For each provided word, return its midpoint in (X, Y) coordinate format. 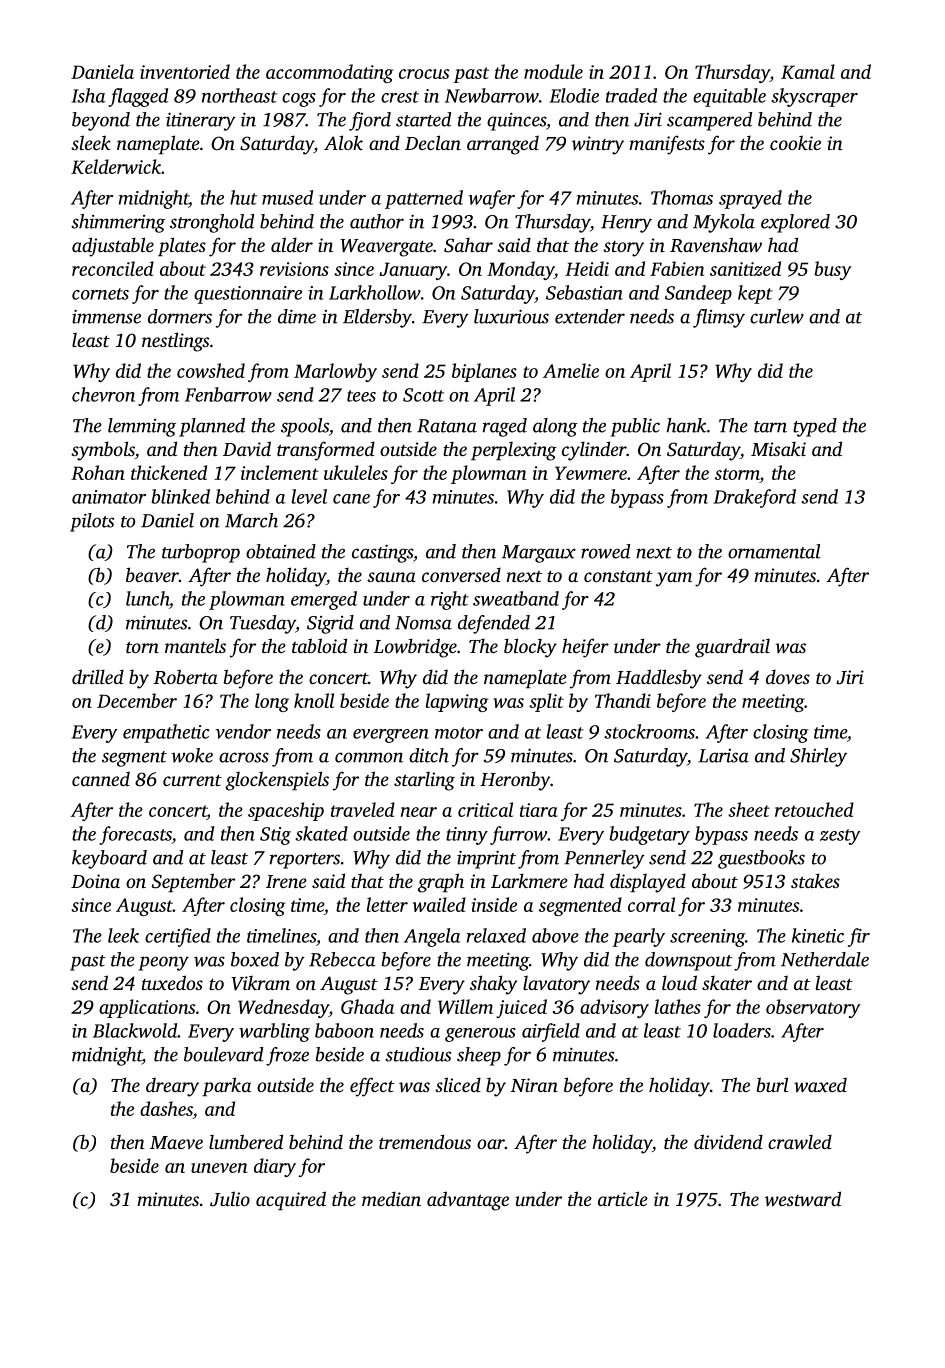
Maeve (176, 1142)
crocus (424, 74)
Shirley (818, 757)
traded (631, 95)
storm (737, 475)
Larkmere (529, 880)
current (192, 780)
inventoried (185, 71)
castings (382, 554)
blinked (180, 496)
